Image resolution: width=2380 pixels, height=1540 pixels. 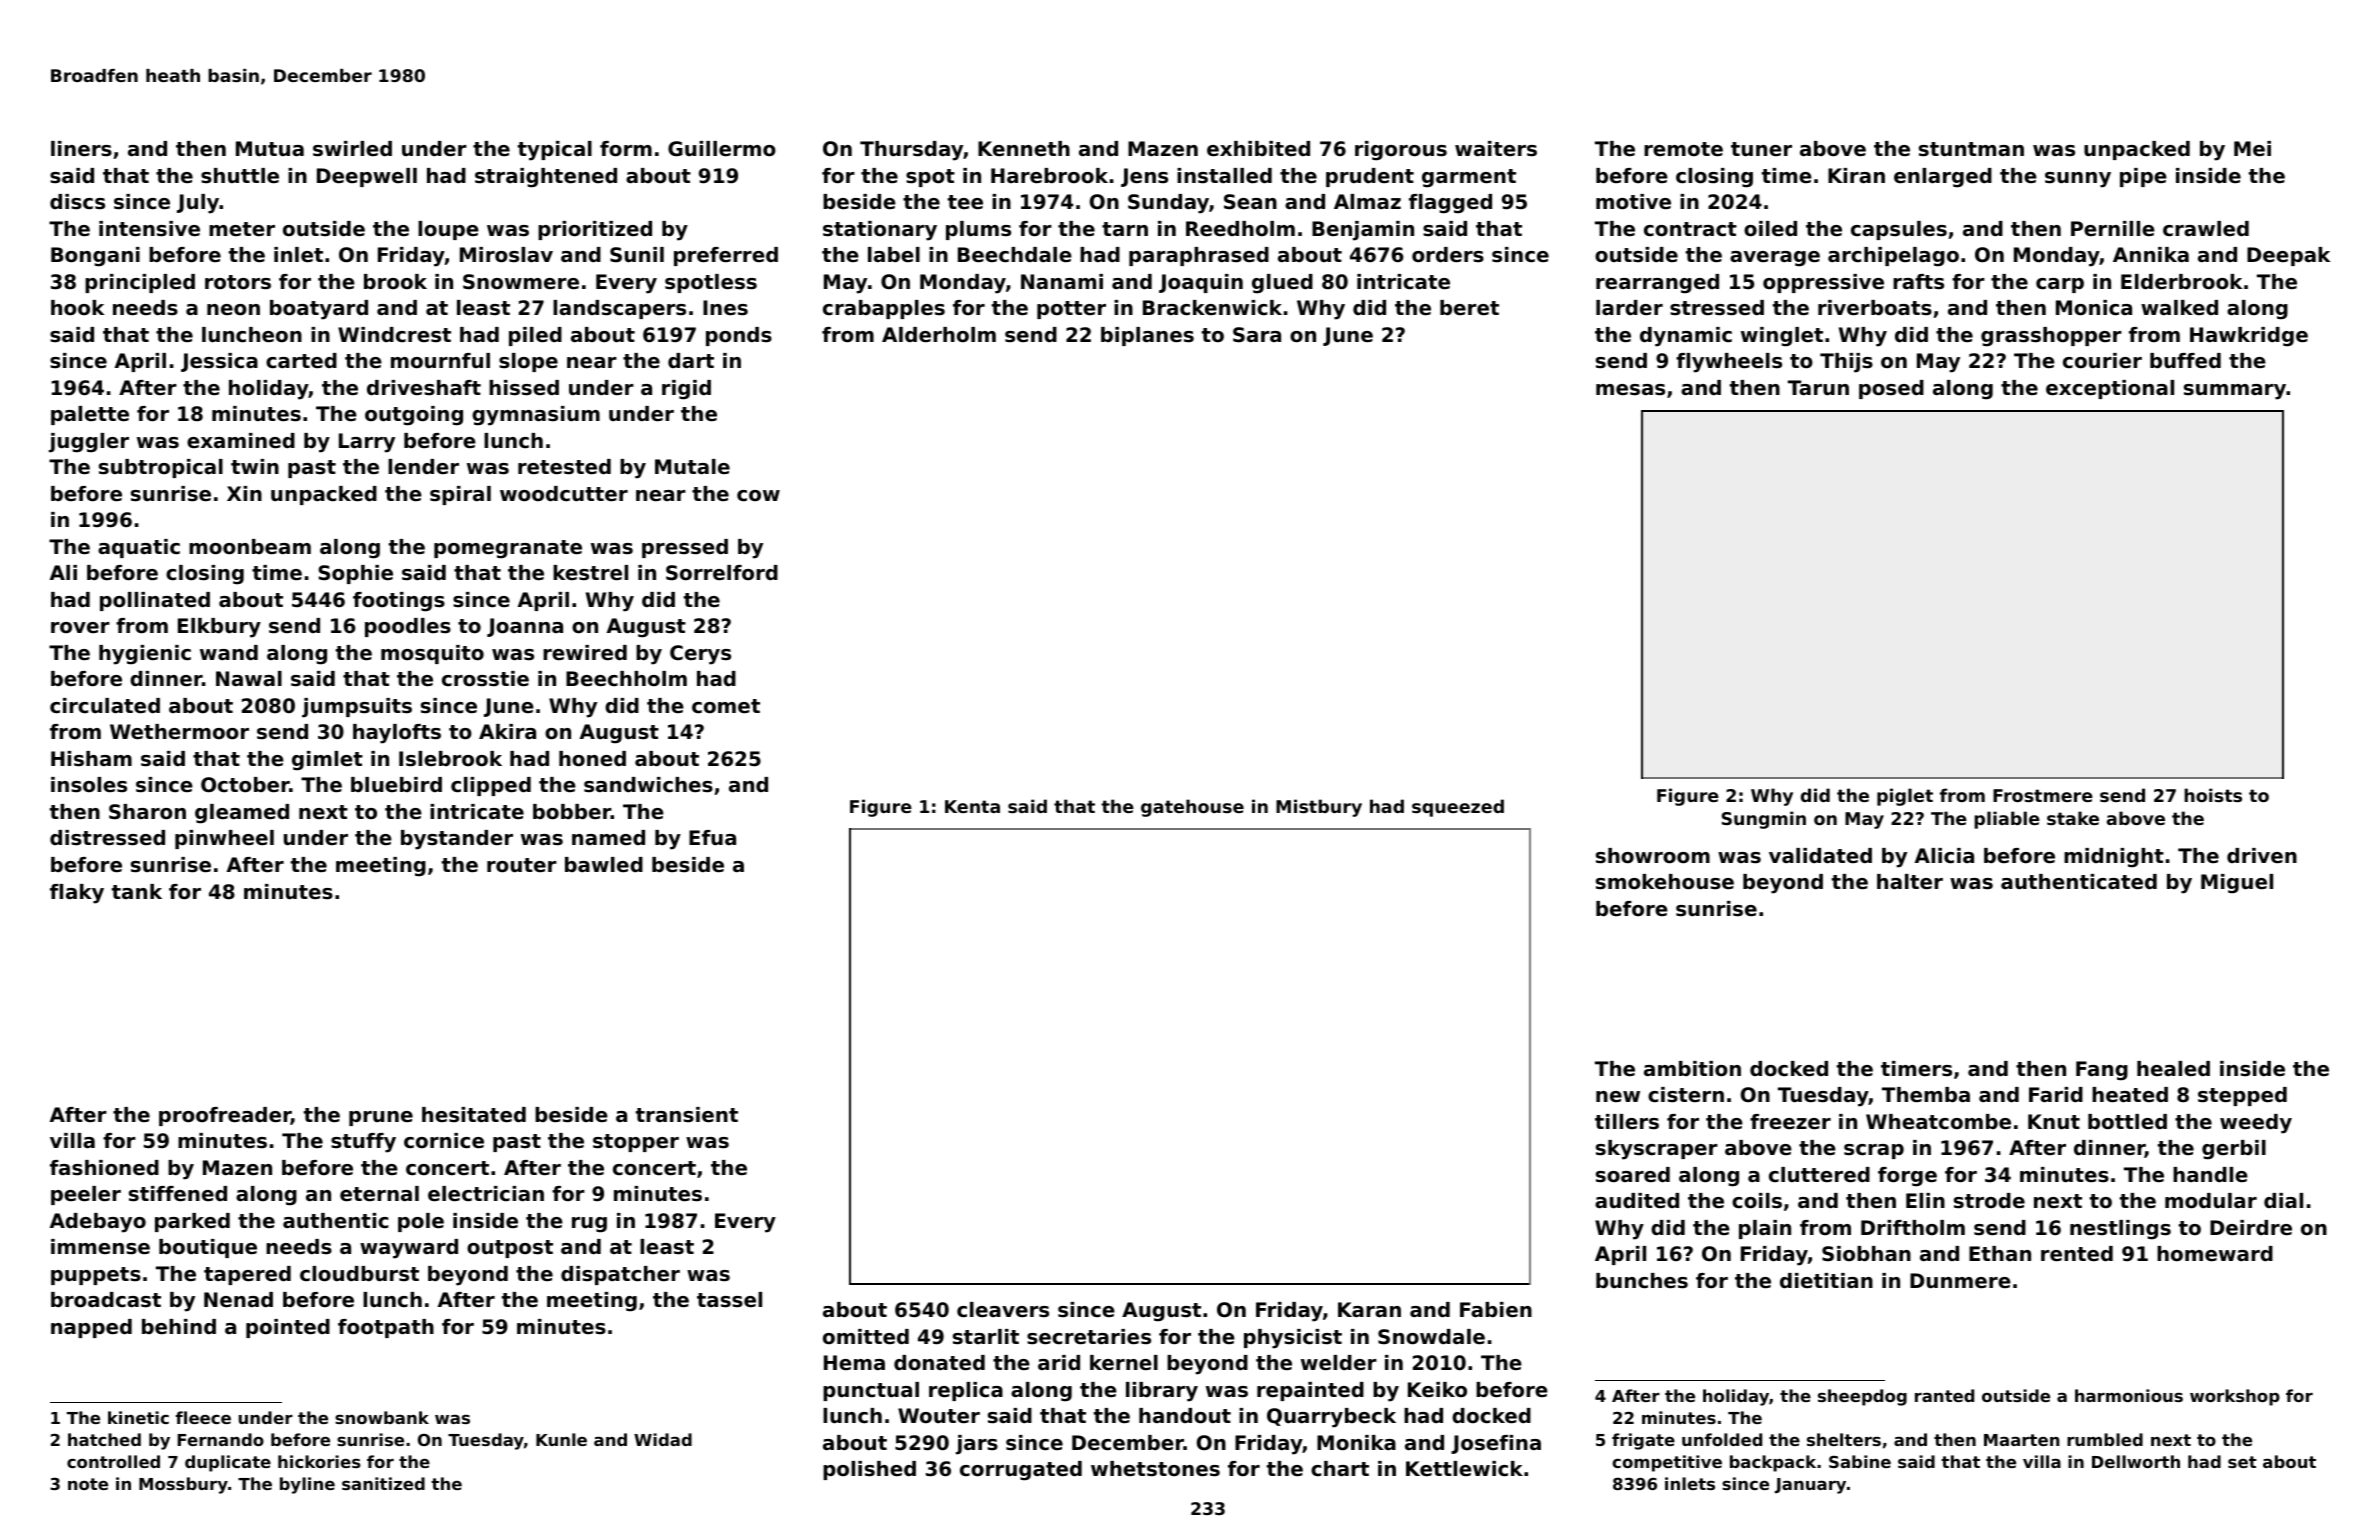 I want to click on modular, so click(x=2211, y=1201).
